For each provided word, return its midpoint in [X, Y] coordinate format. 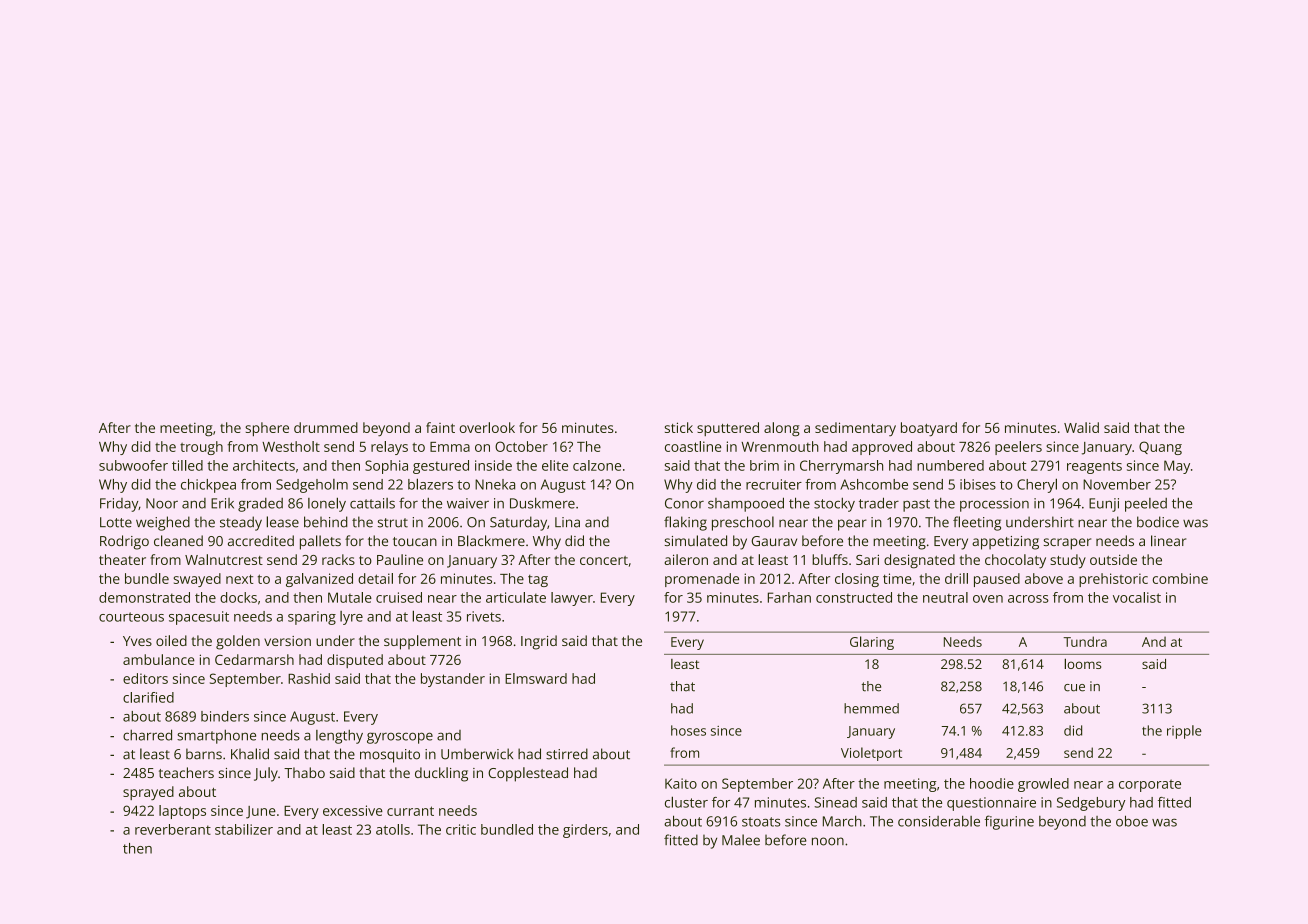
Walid [1081, 427]
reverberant [173, 829]
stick [679, 427]
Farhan [789, 597]
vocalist [1137, 597]
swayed [197, 580]
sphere [267, 429]
